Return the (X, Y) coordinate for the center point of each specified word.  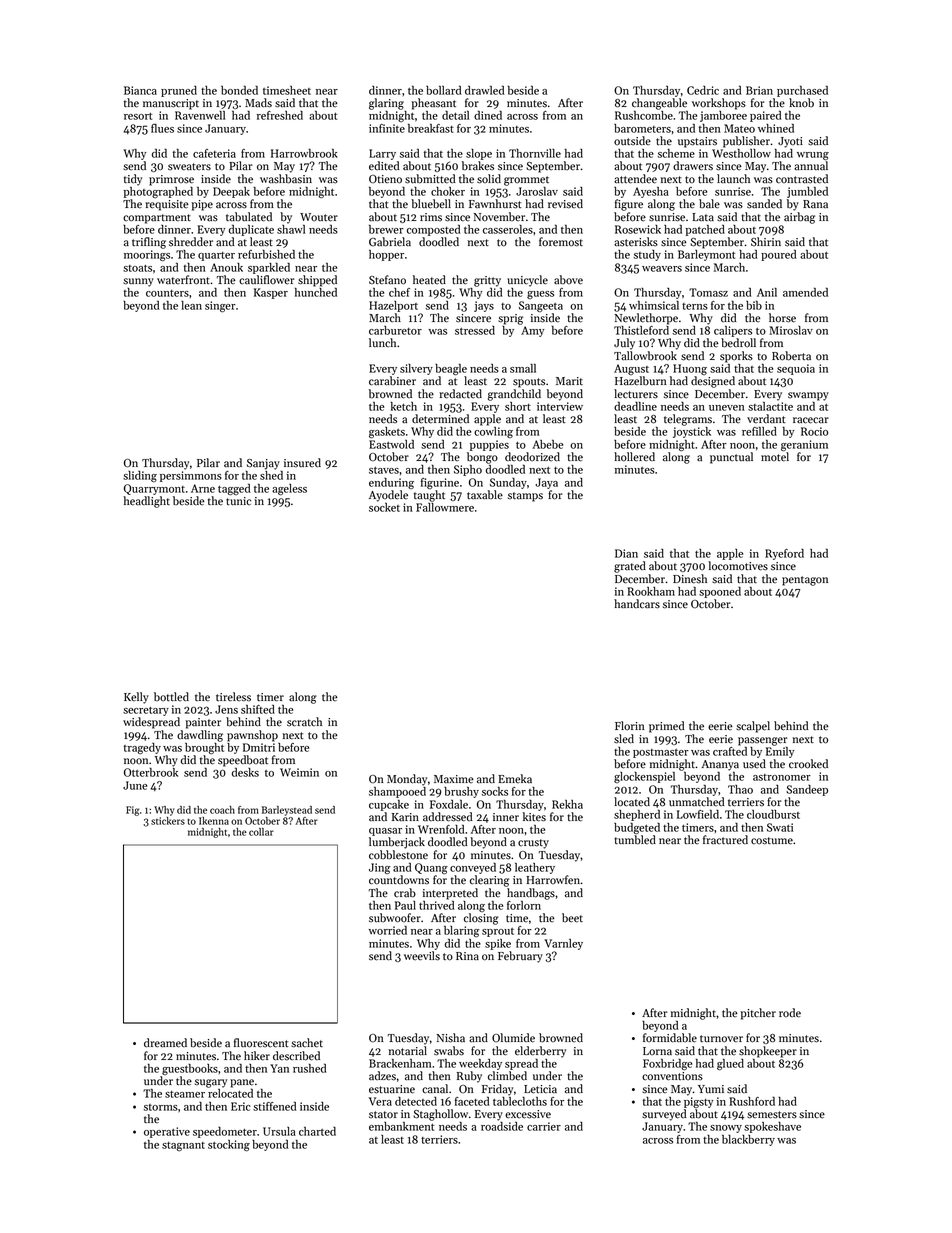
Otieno (385, 179)
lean (191, 305)
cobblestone (398, 855)
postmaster (661, 753)
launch (733, 179)
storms (161, 1107)
